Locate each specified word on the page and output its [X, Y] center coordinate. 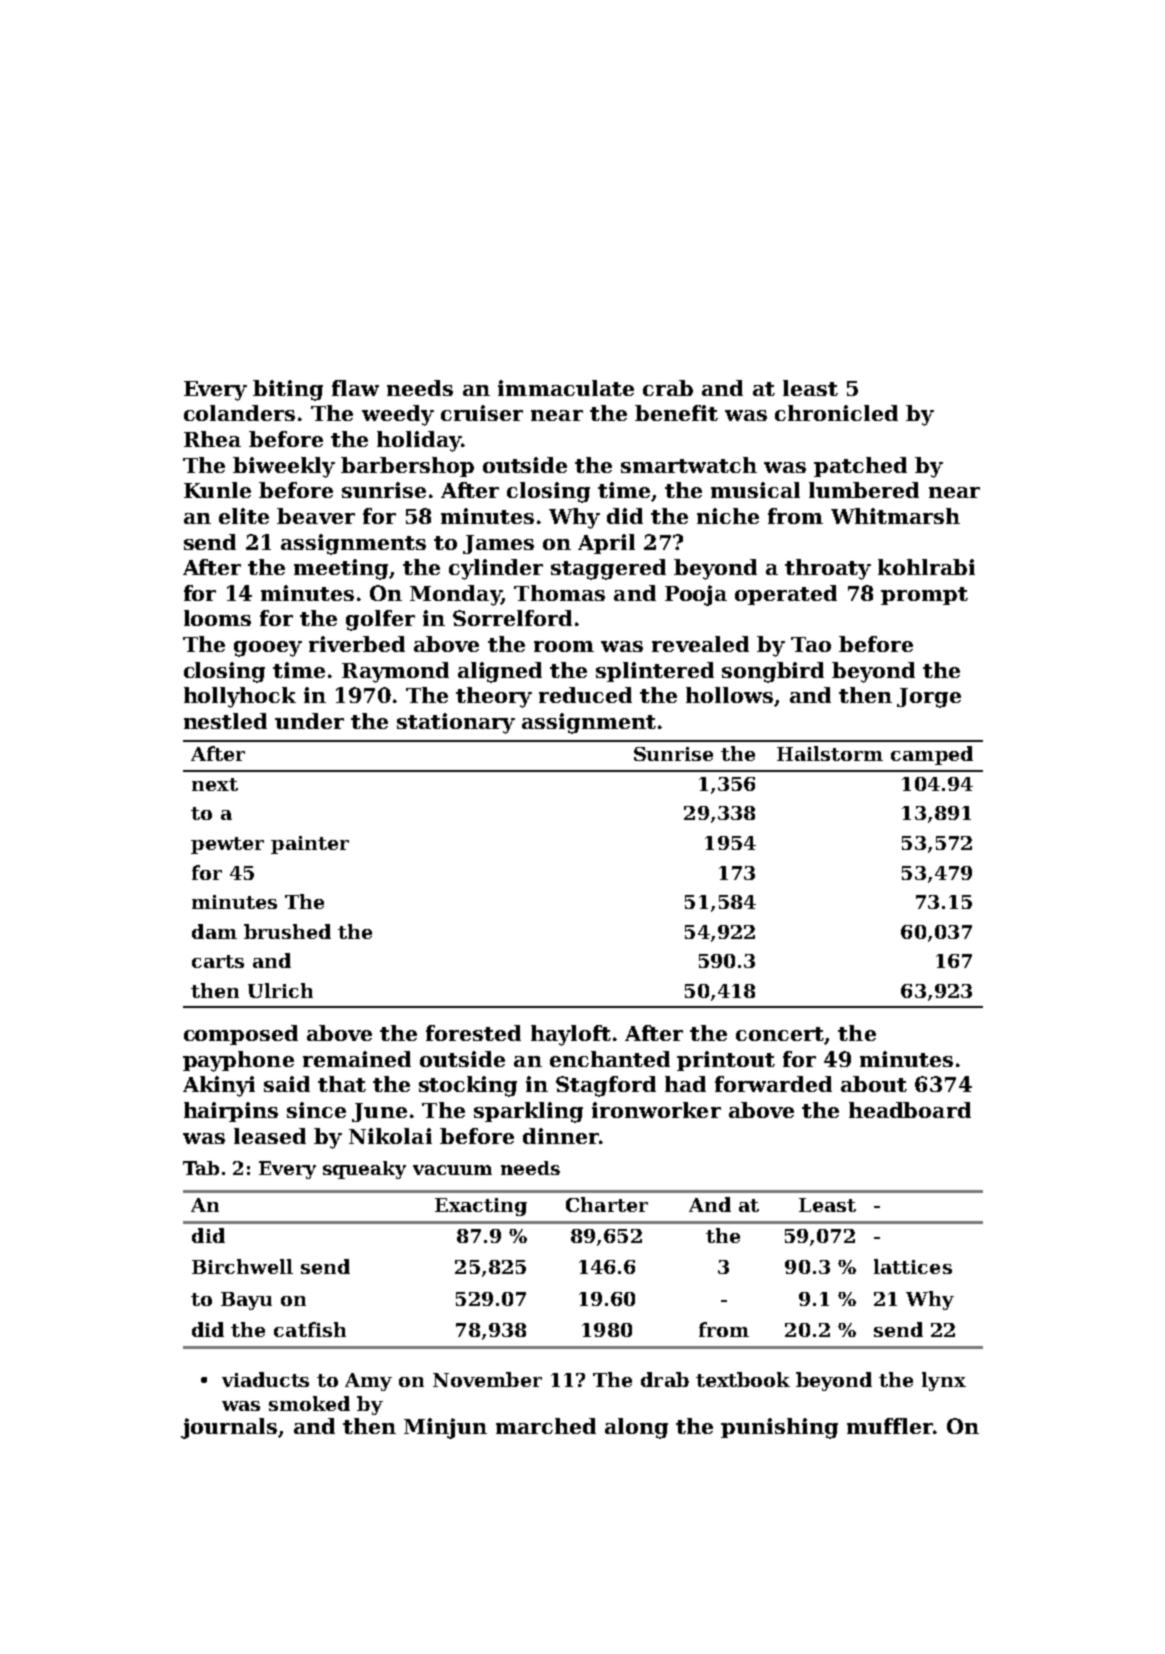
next [215, 784]
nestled [225, 721]
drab [665, 1379]
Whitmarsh [895, 516]
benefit [676, 413]
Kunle [217, 490]
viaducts [265, 1379]
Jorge [929, 698]
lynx [944, 1381]
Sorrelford [512, 618]
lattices [913, 1266]
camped [932, 755]
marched [546, 1426]
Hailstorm [830, 753]
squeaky [364, 1170]
